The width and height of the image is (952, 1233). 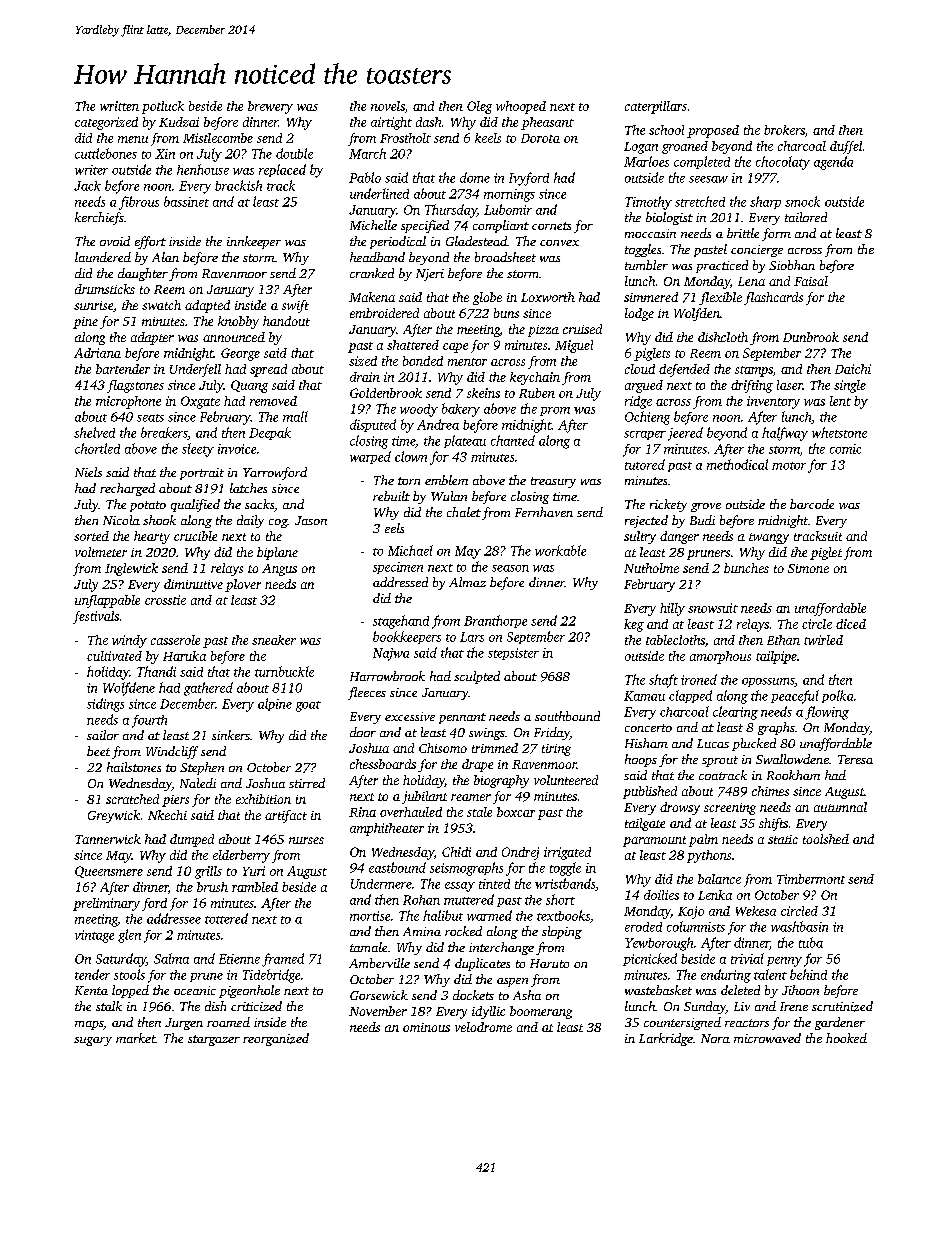 I want to click on southbound, so click(x=567, y=716).
